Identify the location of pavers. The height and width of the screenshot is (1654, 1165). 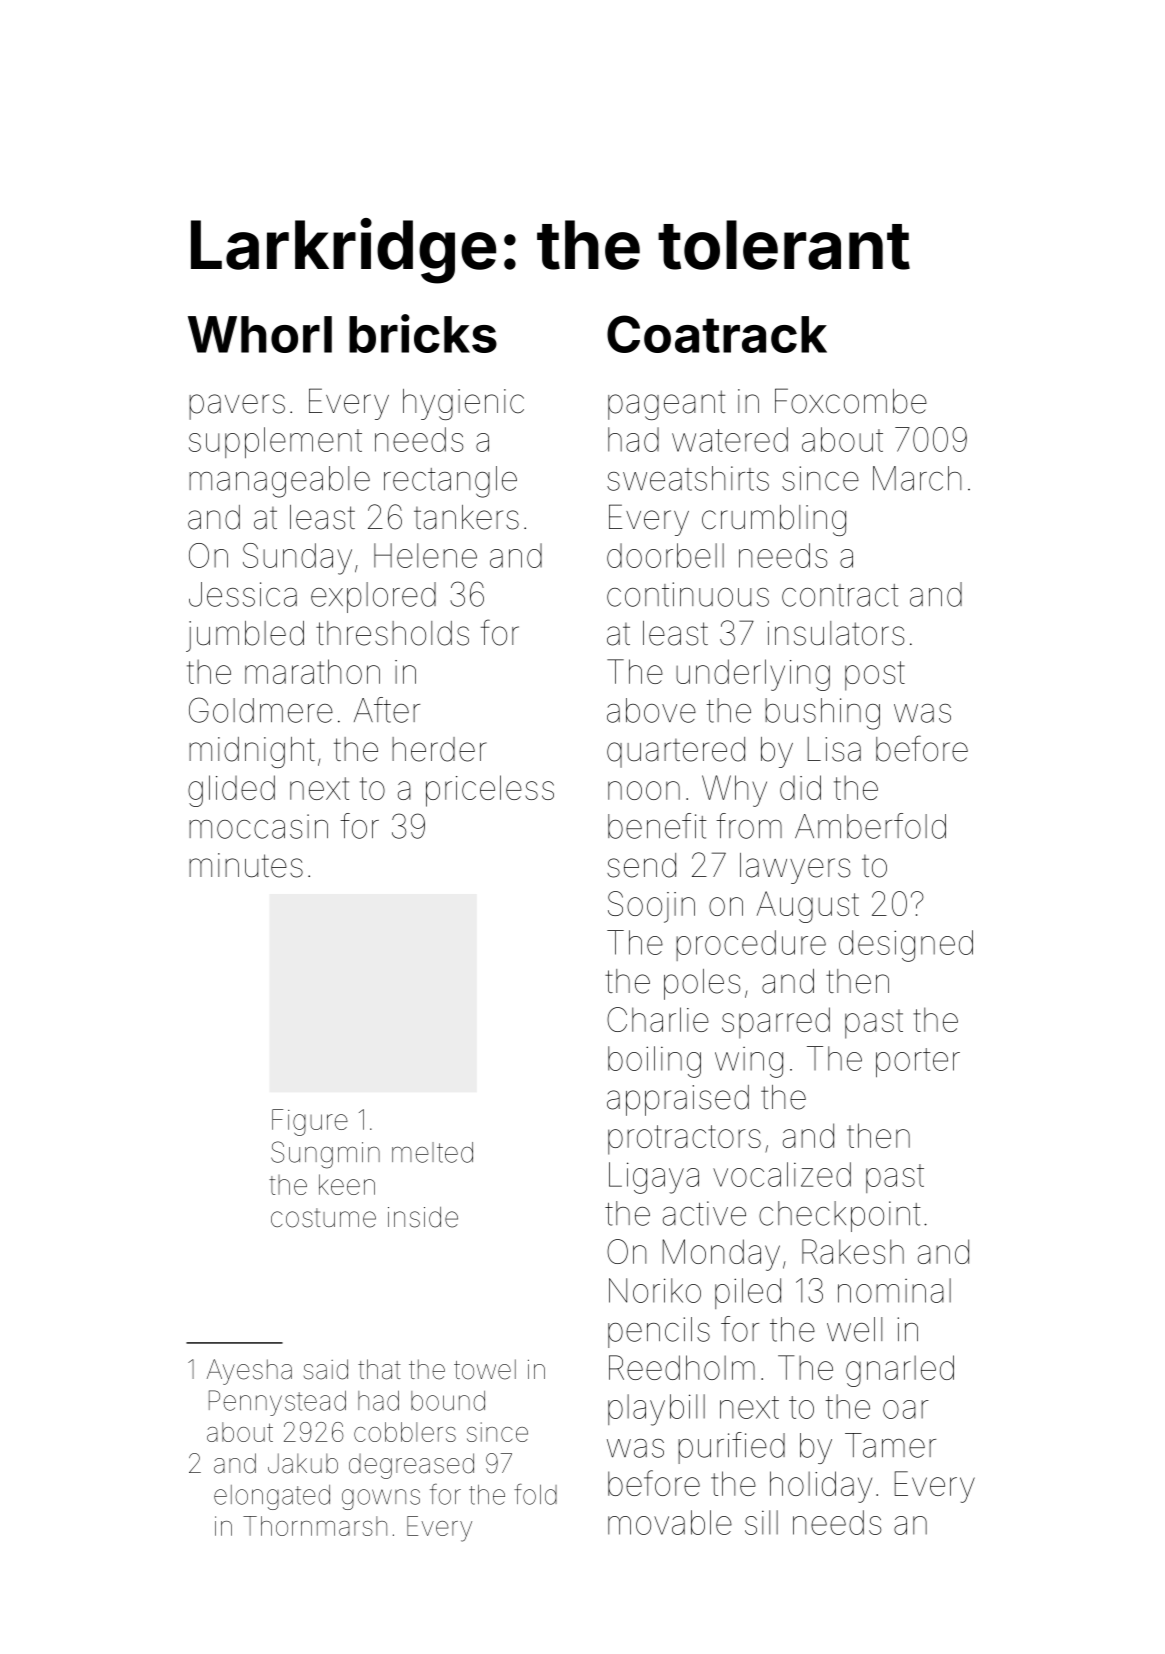
(237, 407).
